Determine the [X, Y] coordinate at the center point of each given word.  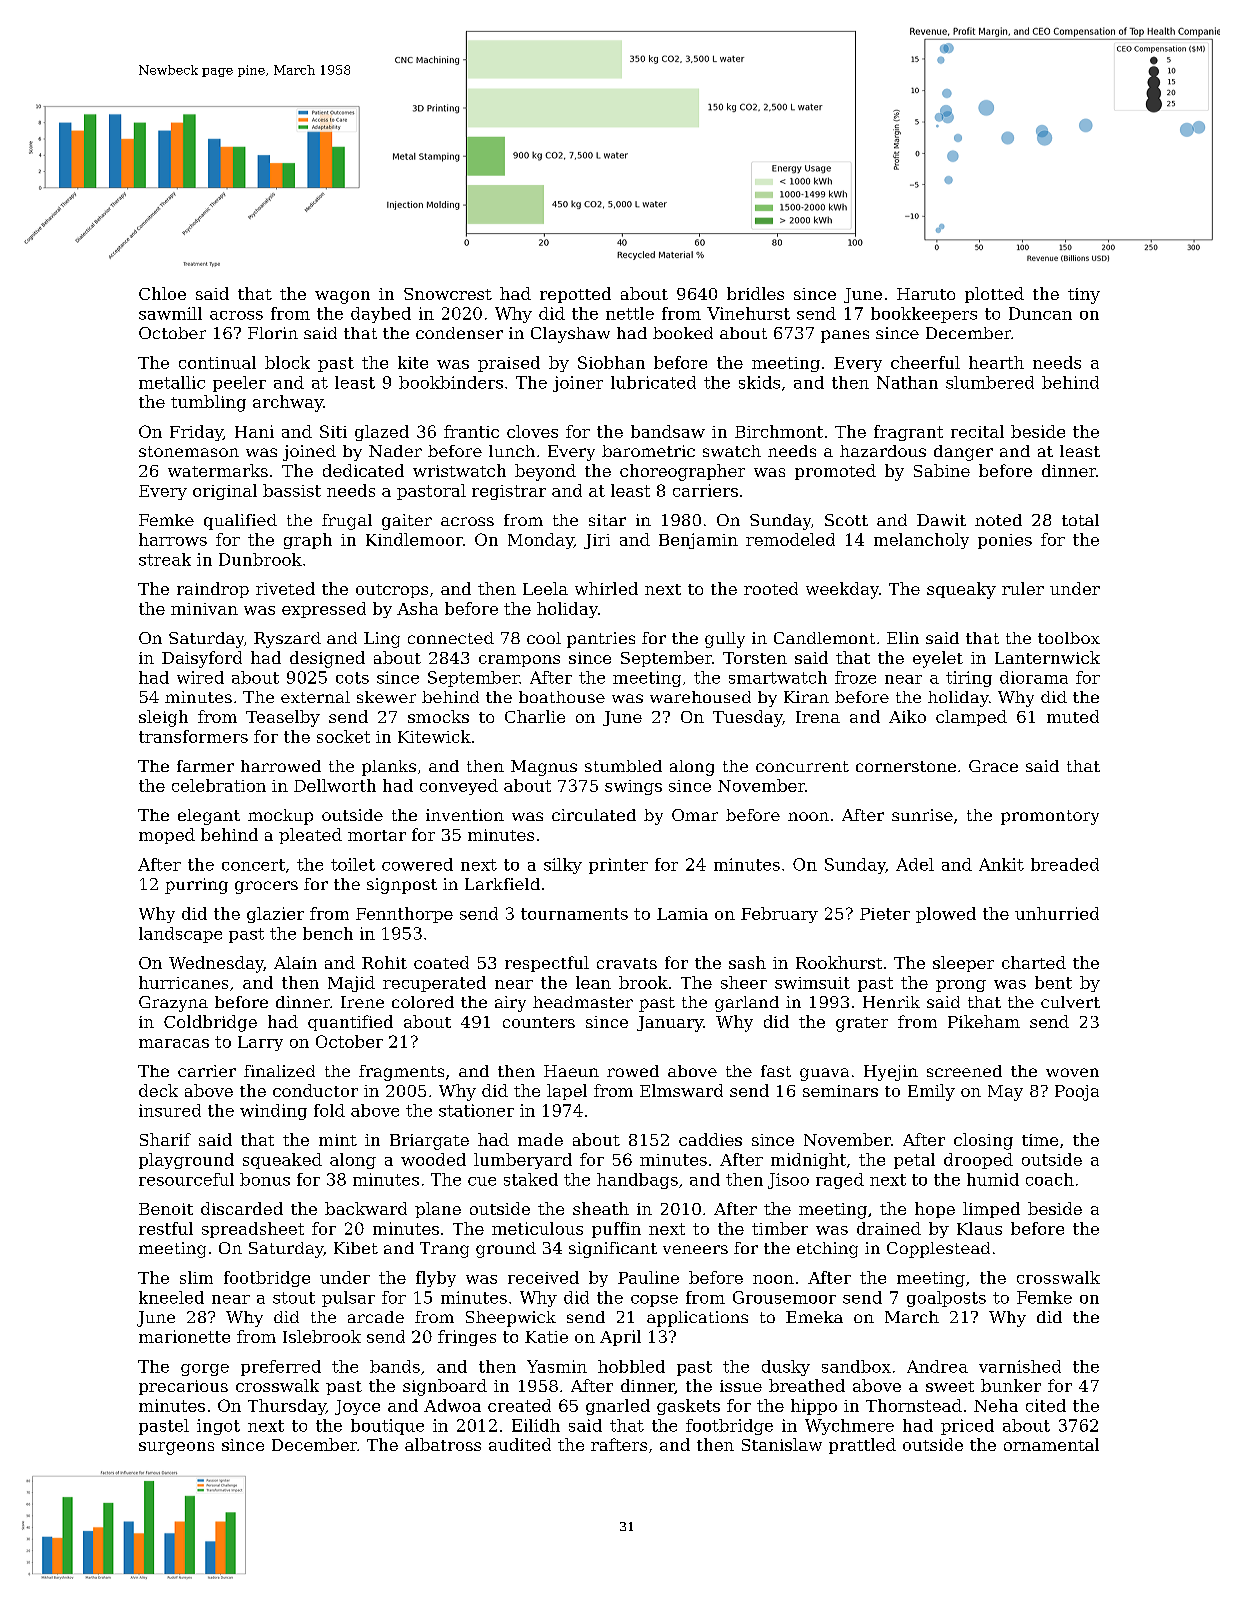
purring [196, 886]
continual [217, 362]
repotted [575, 295]
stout [294, 1298]
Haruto [926, 294]
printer [618, 866]
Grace [993, 766]
